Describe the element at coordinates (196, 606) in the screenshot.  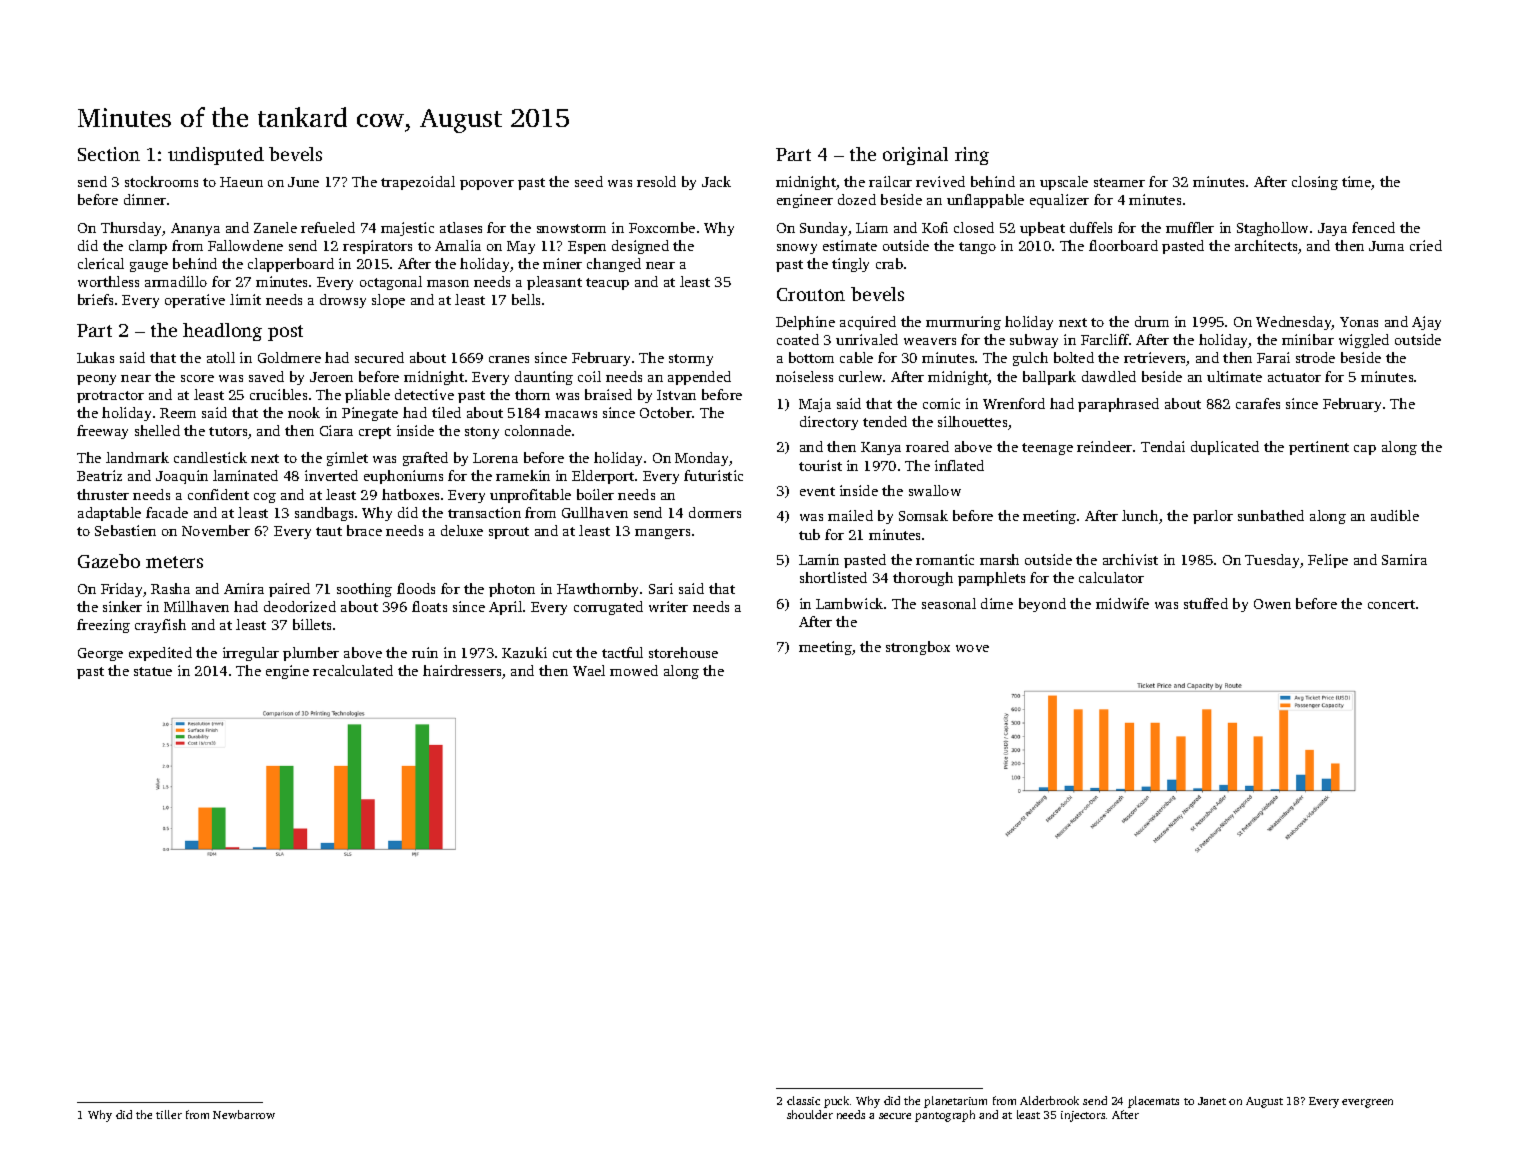
I see `Millhaven` at that location.
